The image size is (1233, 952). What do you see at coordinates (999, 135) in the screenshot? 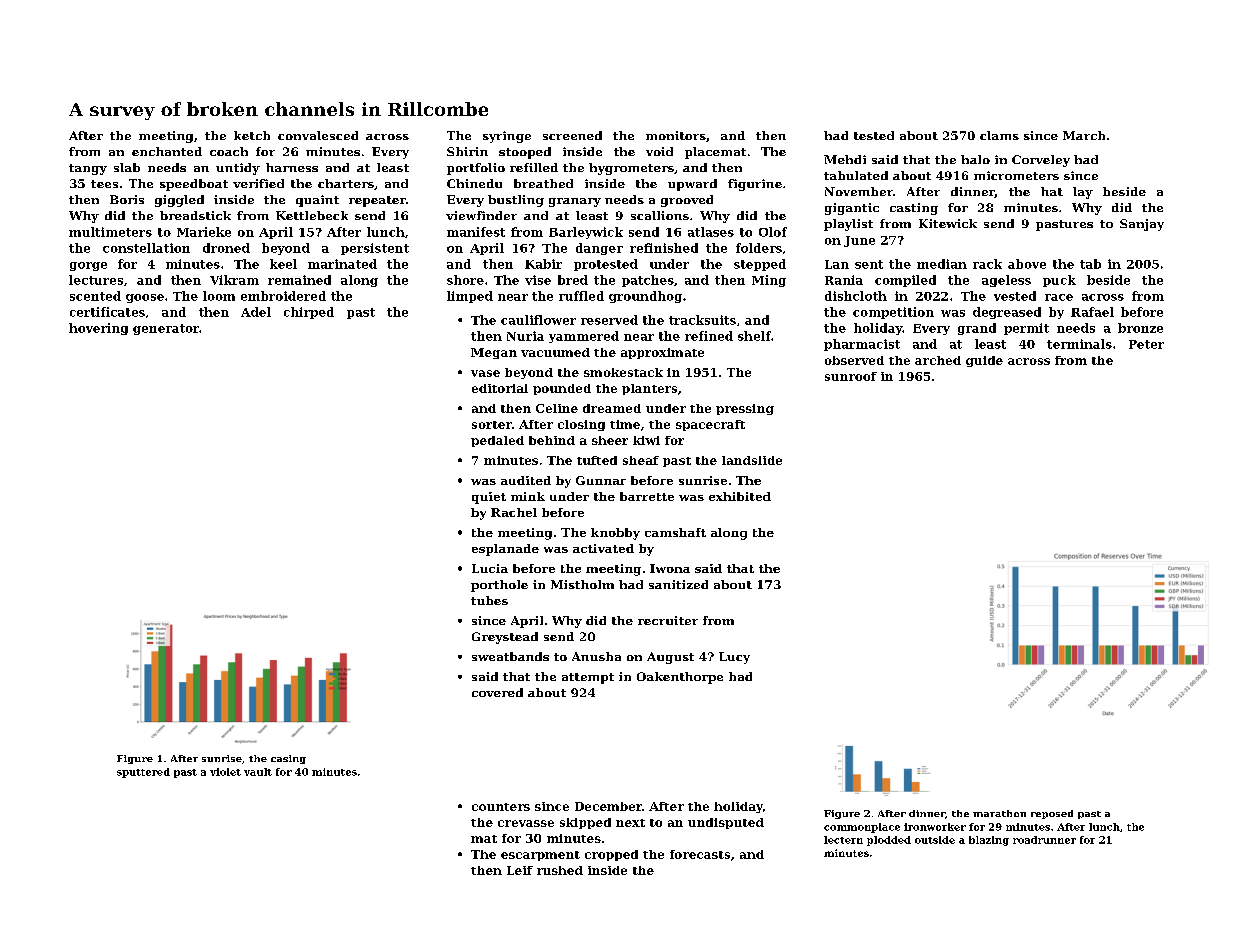
I see `clams` at bounding box center [999, 135].
